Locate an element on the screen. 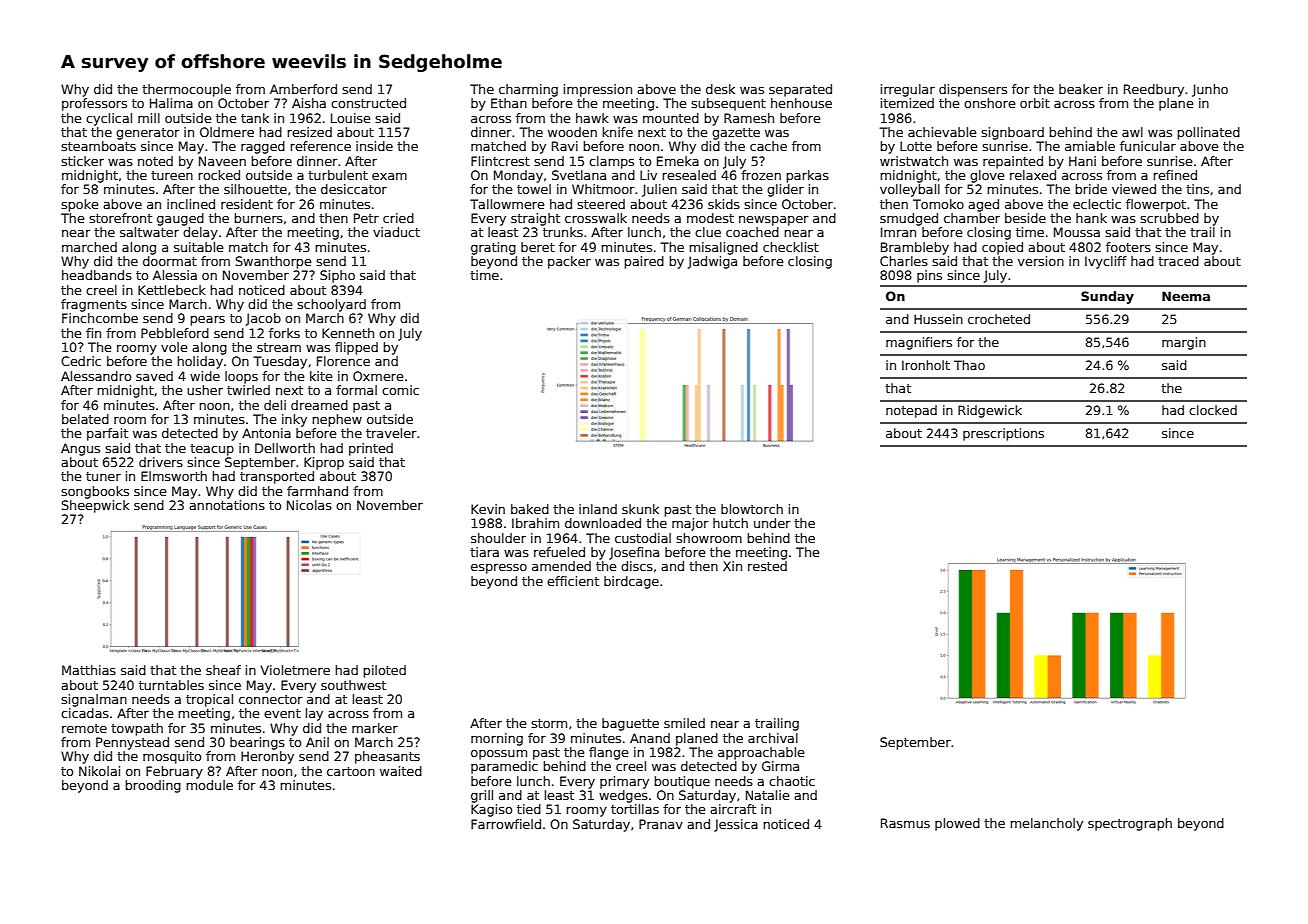 The height and width of the screenshot is (924, 1308). Sheepwick is located at coordinates (96, 506).
